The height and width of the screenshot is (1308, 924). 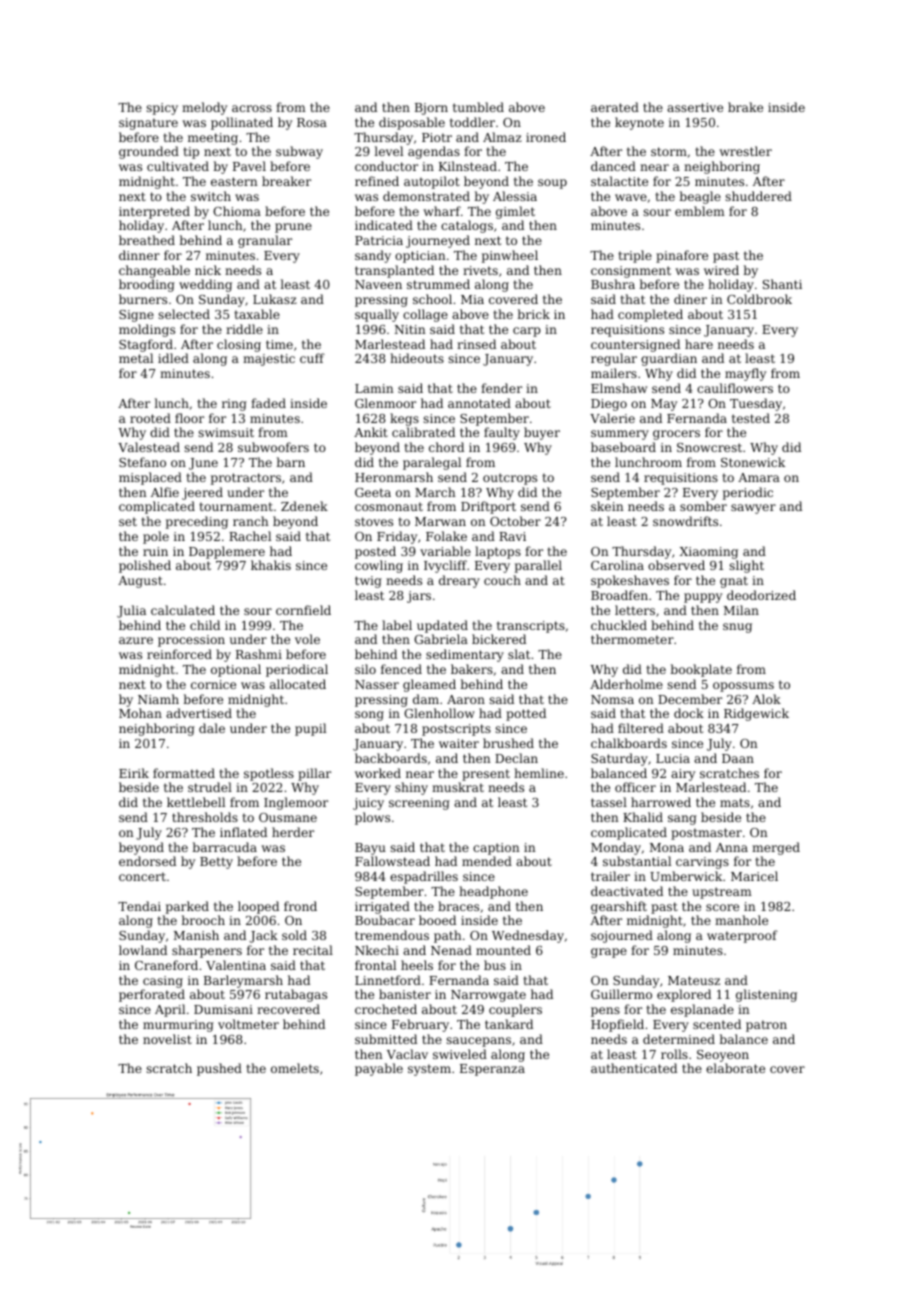 What do you see at coordinates (695, 107) in the screenshot?
I see `assertive` at bounding box center [695, 107].
